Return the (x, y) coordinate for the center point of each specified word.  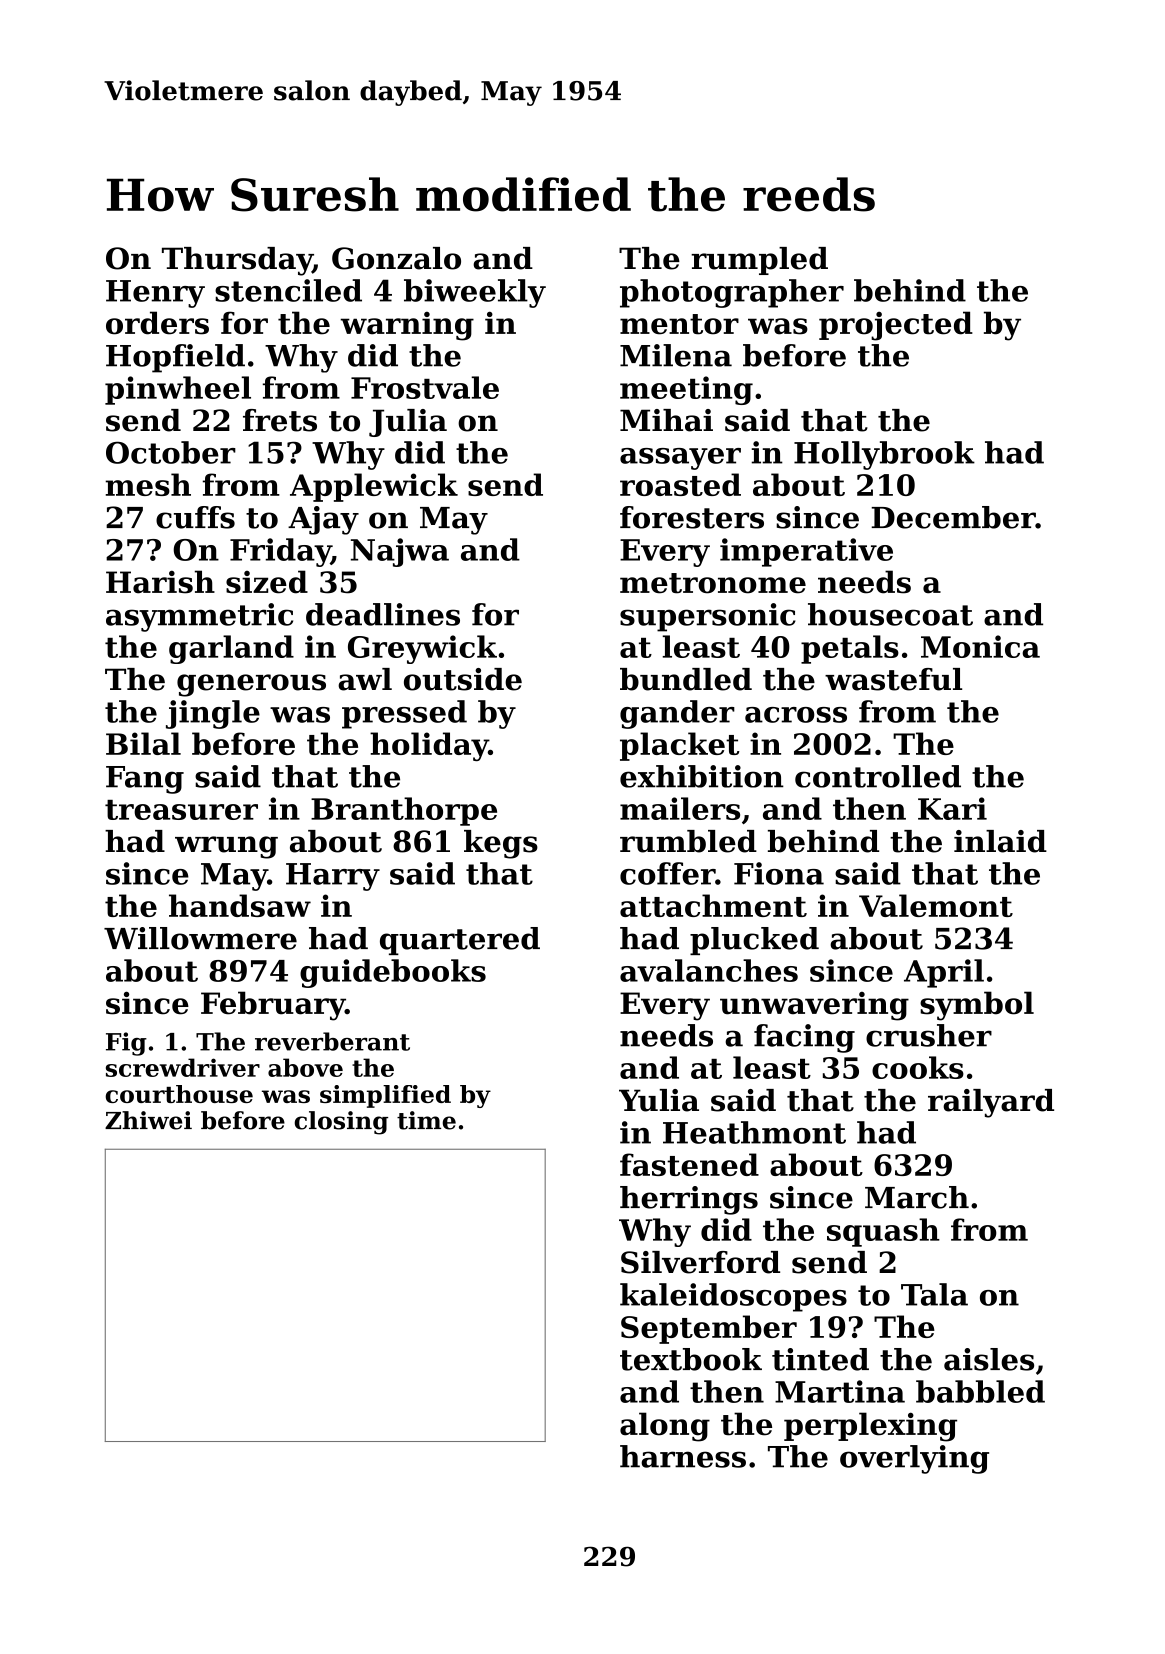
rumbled (688, 841)
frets (280, 420)
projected (896, 326)
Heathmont (754, 1132)
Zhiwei (148, 1120)
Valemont (936, 905)
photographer (732, 293)
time (426, 1120)
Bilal (143, 743)
